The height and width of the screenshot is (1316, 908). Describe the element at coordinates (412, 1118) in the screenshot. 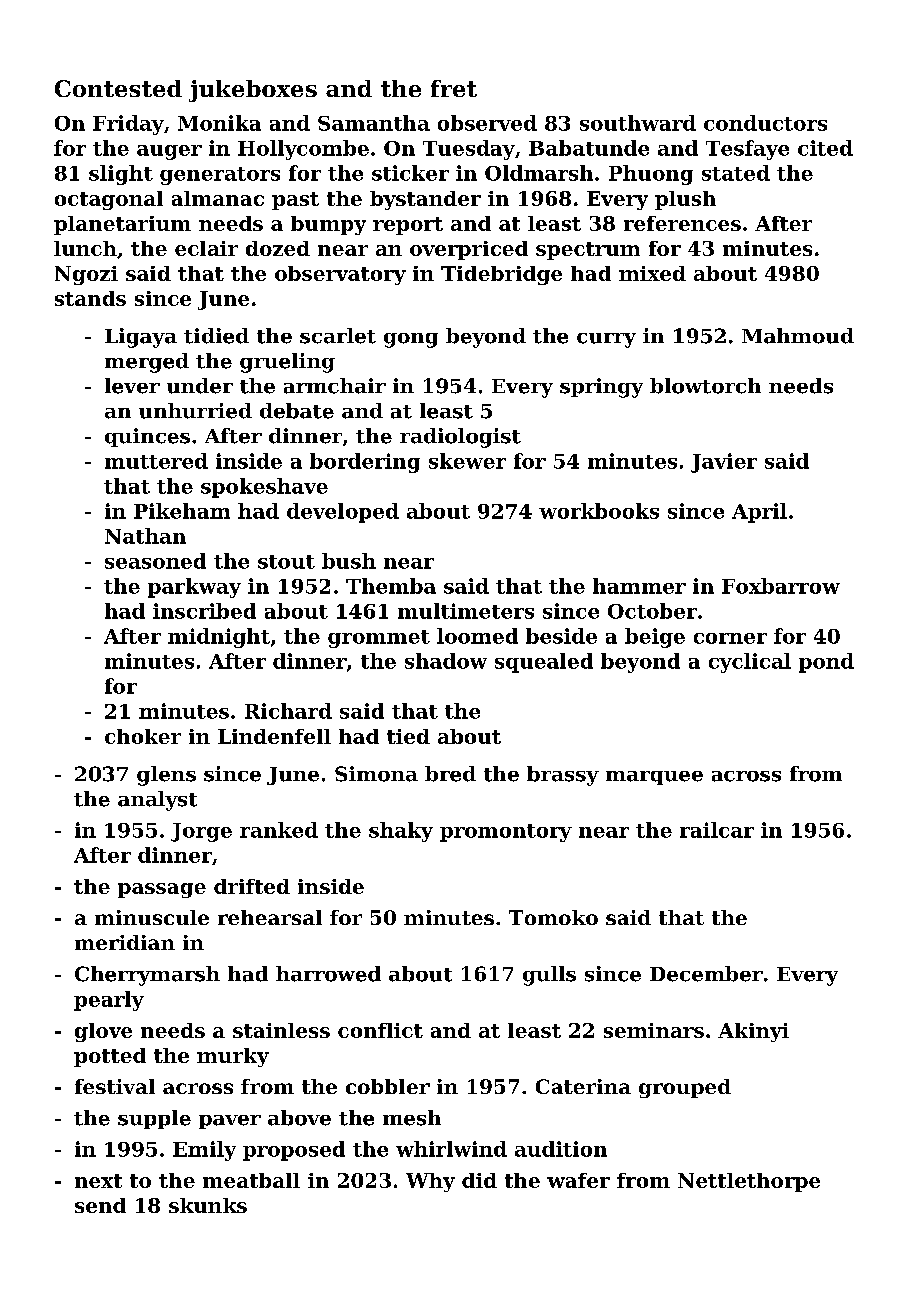

I see `mesh` at that location.
